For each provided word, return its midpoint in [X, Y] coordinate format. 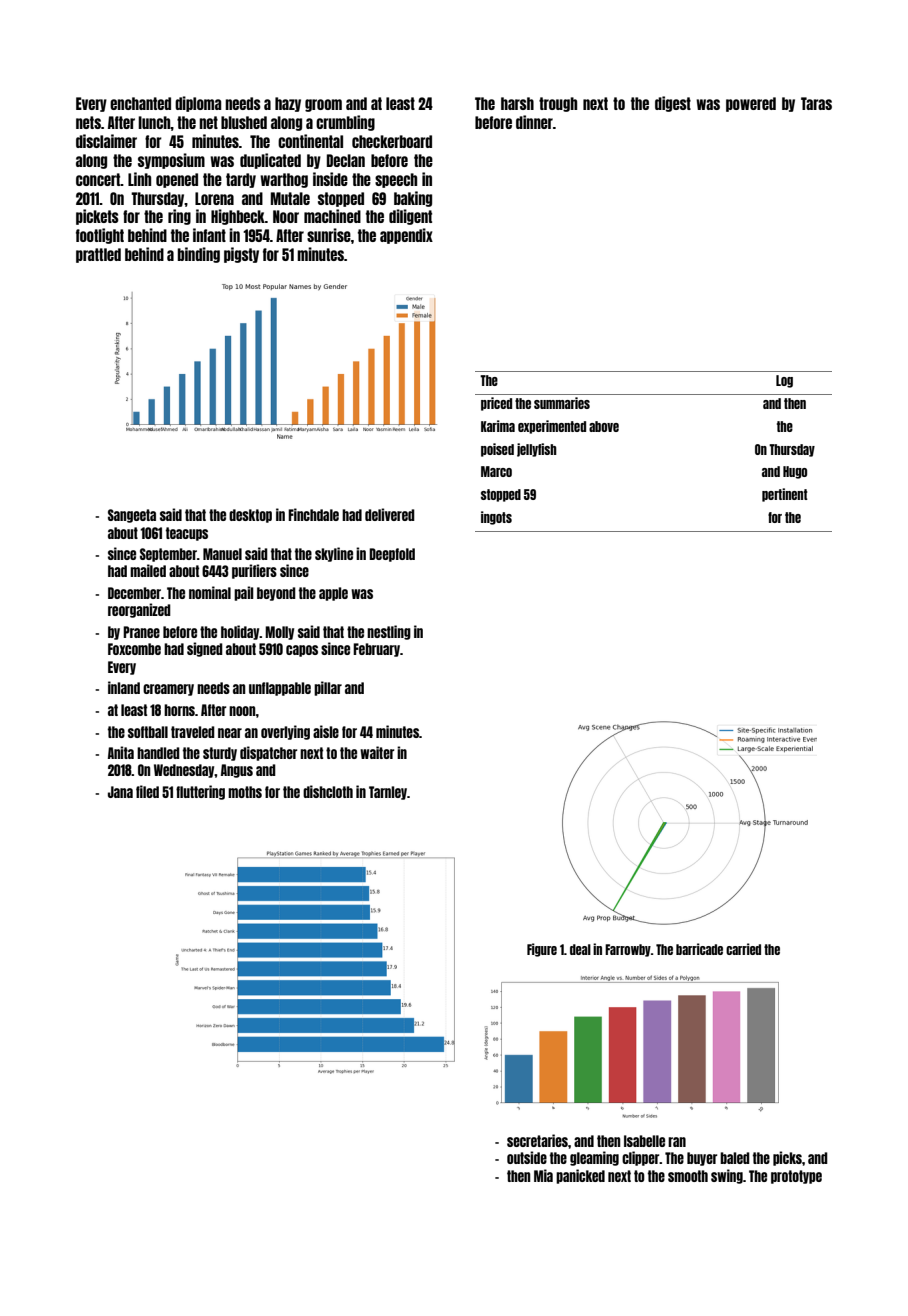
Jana [120, 792]
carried [743, 949]
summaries [562, 403]
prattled [98, 255]
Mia [543, 1175]
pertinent [785, 495]
